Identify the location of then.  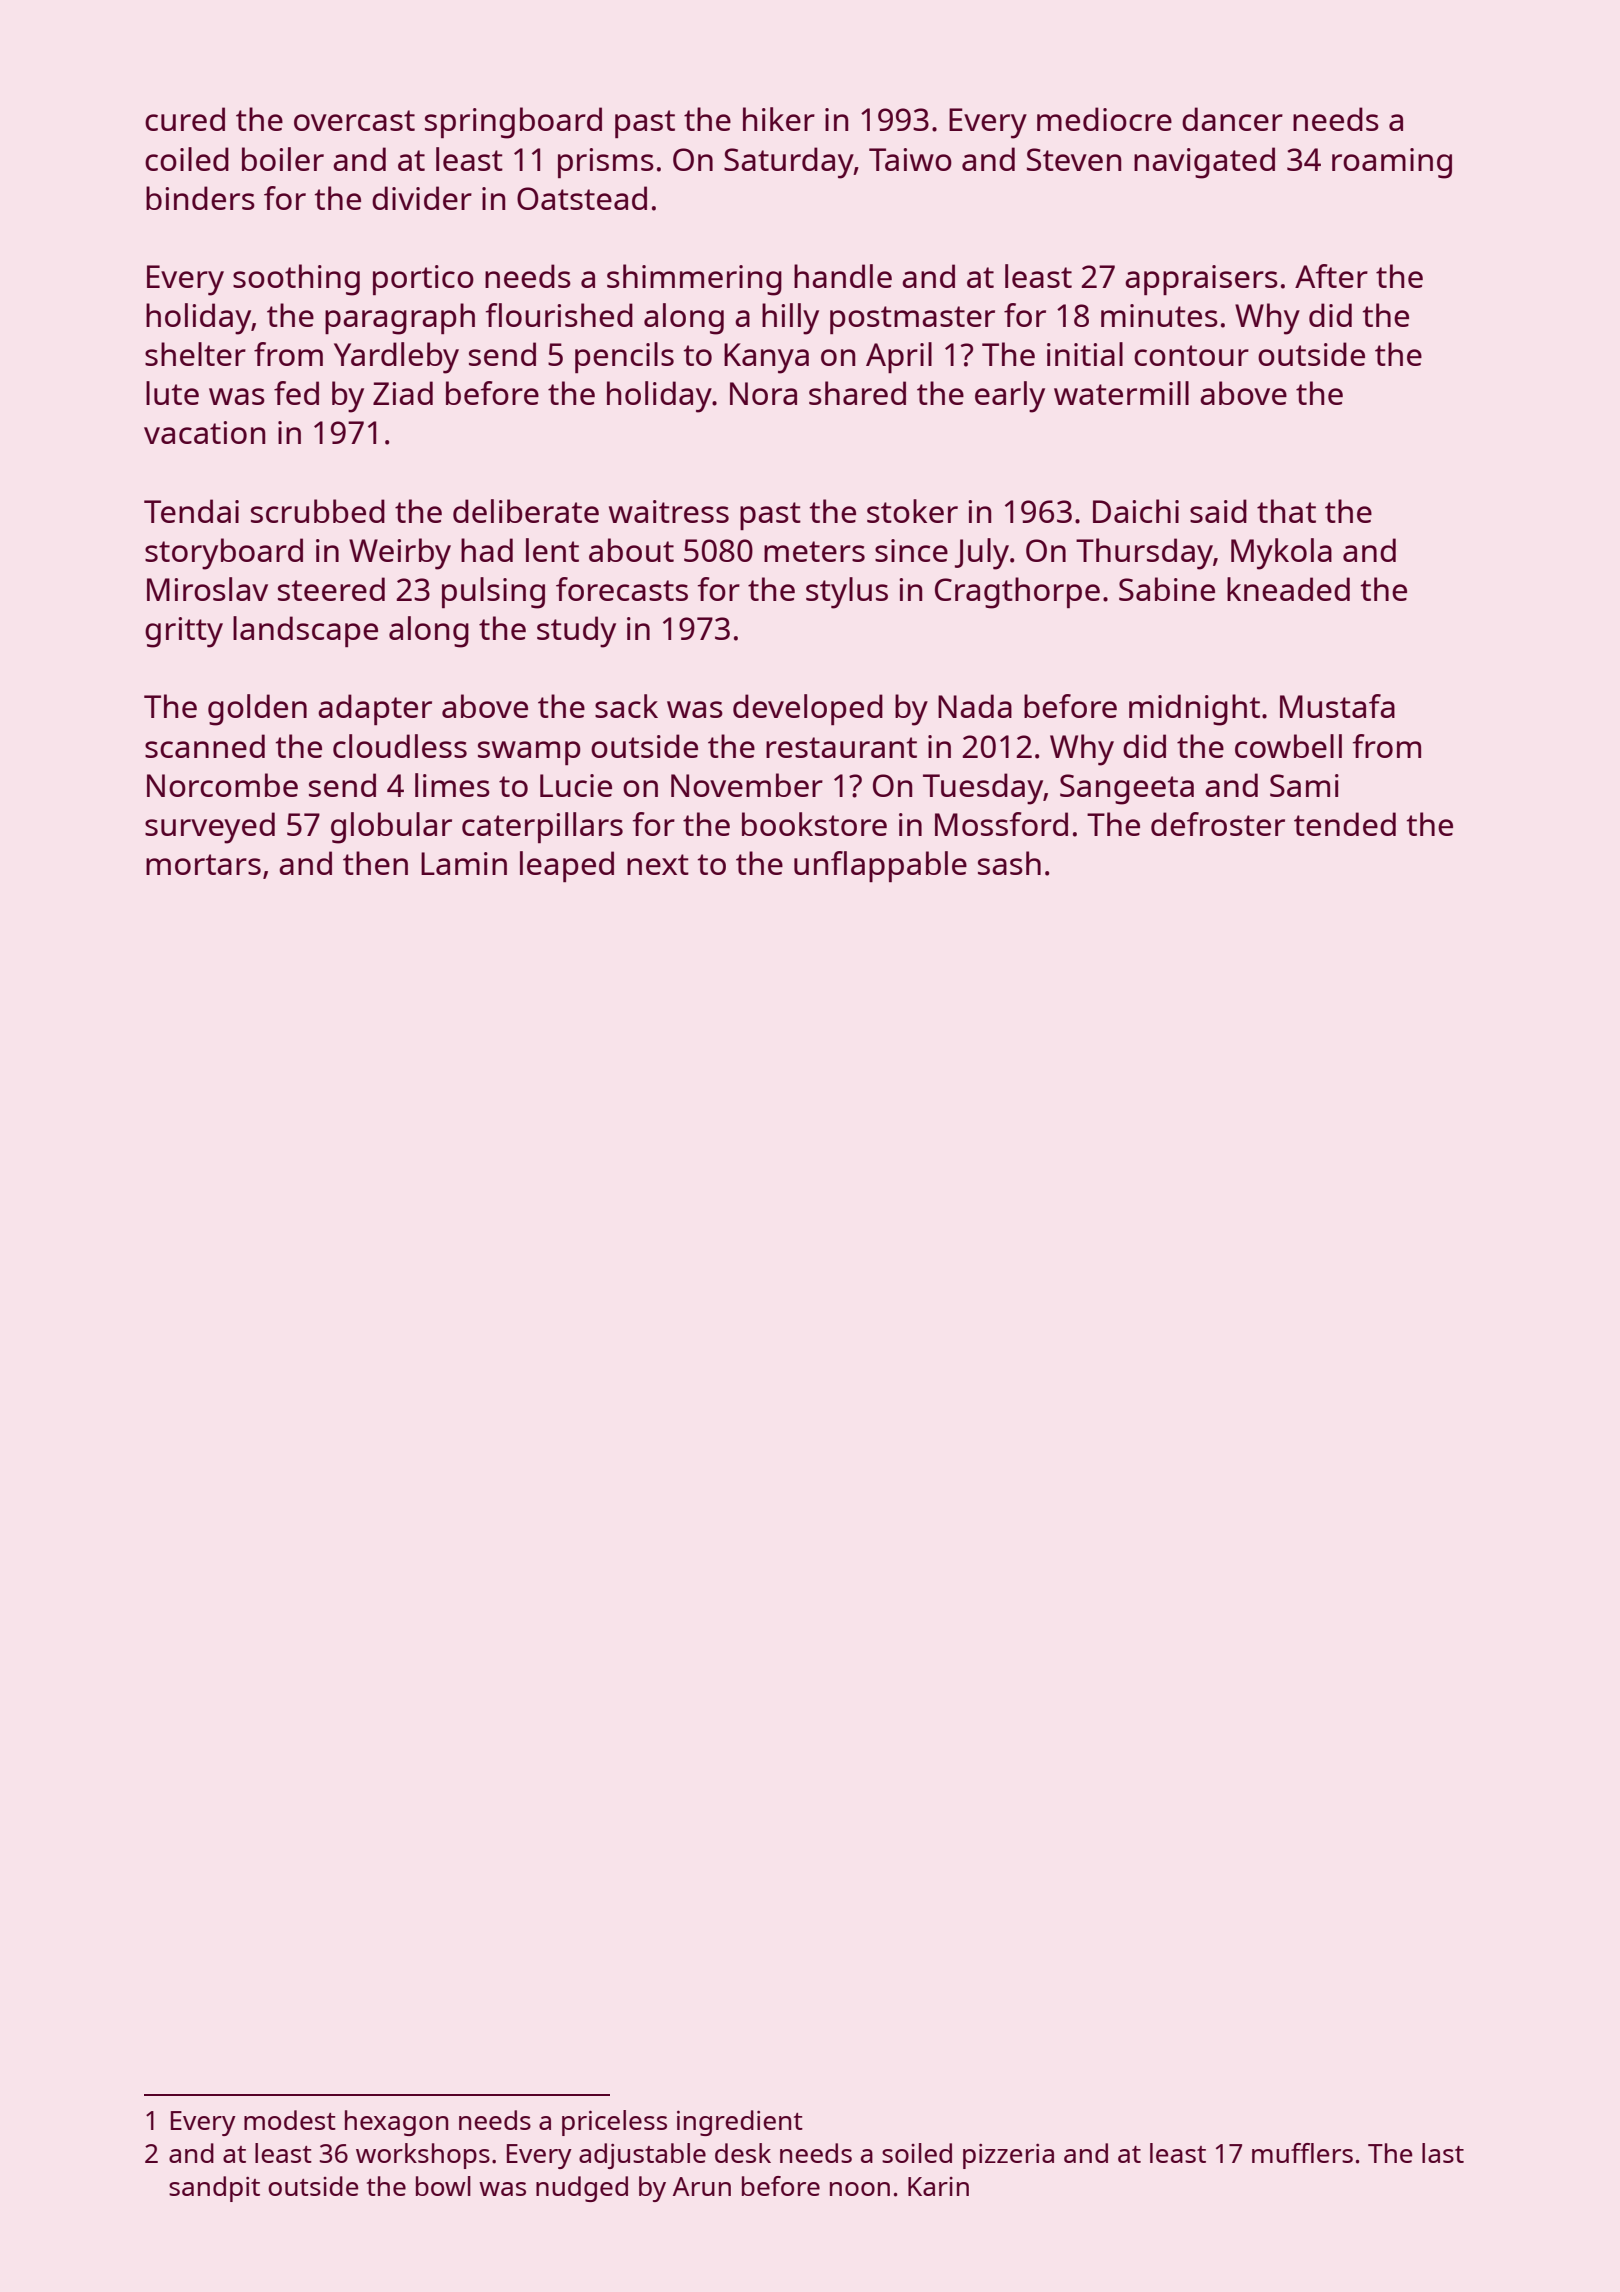
(375, 863).
